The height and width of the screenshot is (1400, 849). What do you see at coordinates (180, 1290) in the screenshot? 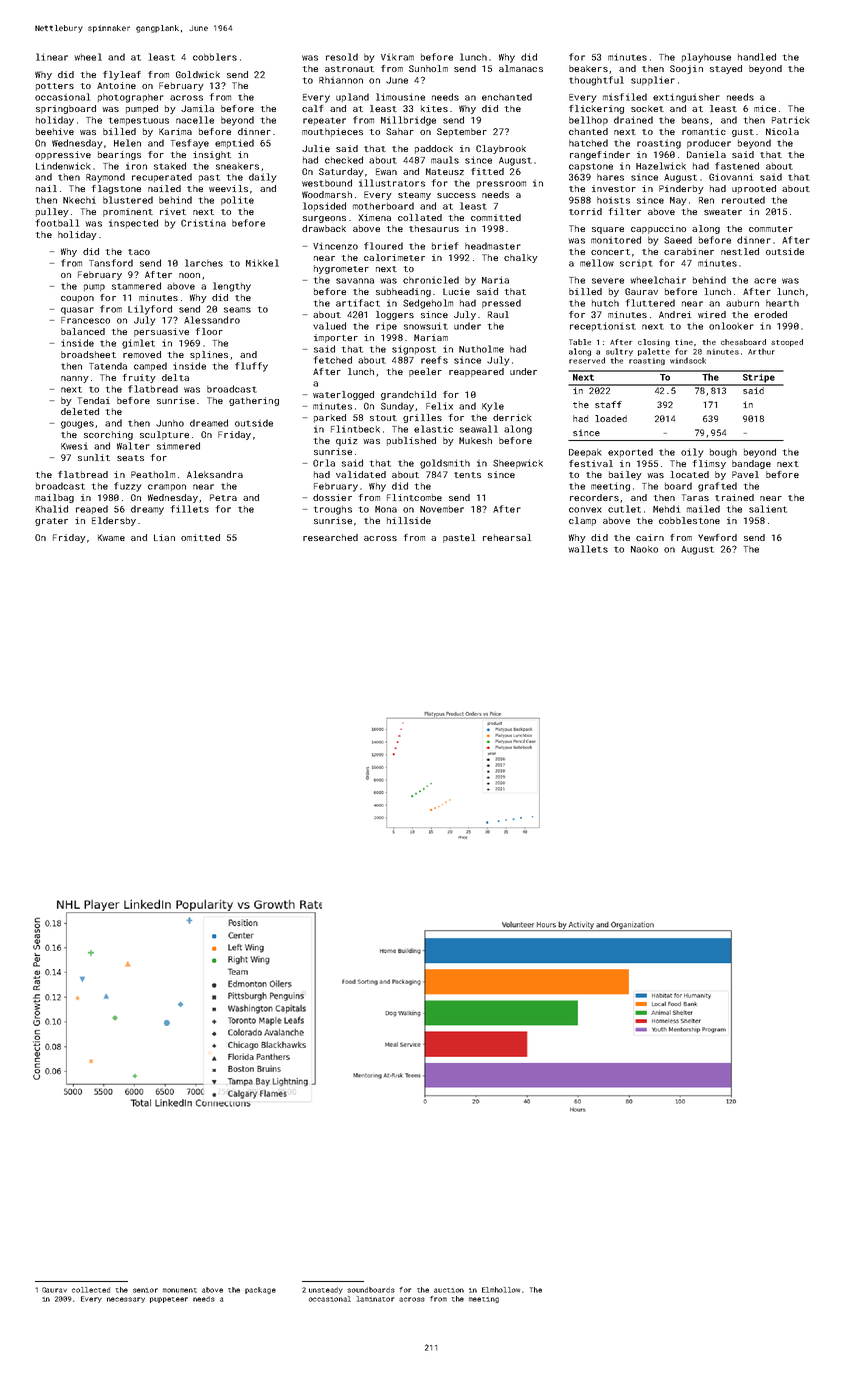
I see `monument` at bounding box center [180, 1290].
